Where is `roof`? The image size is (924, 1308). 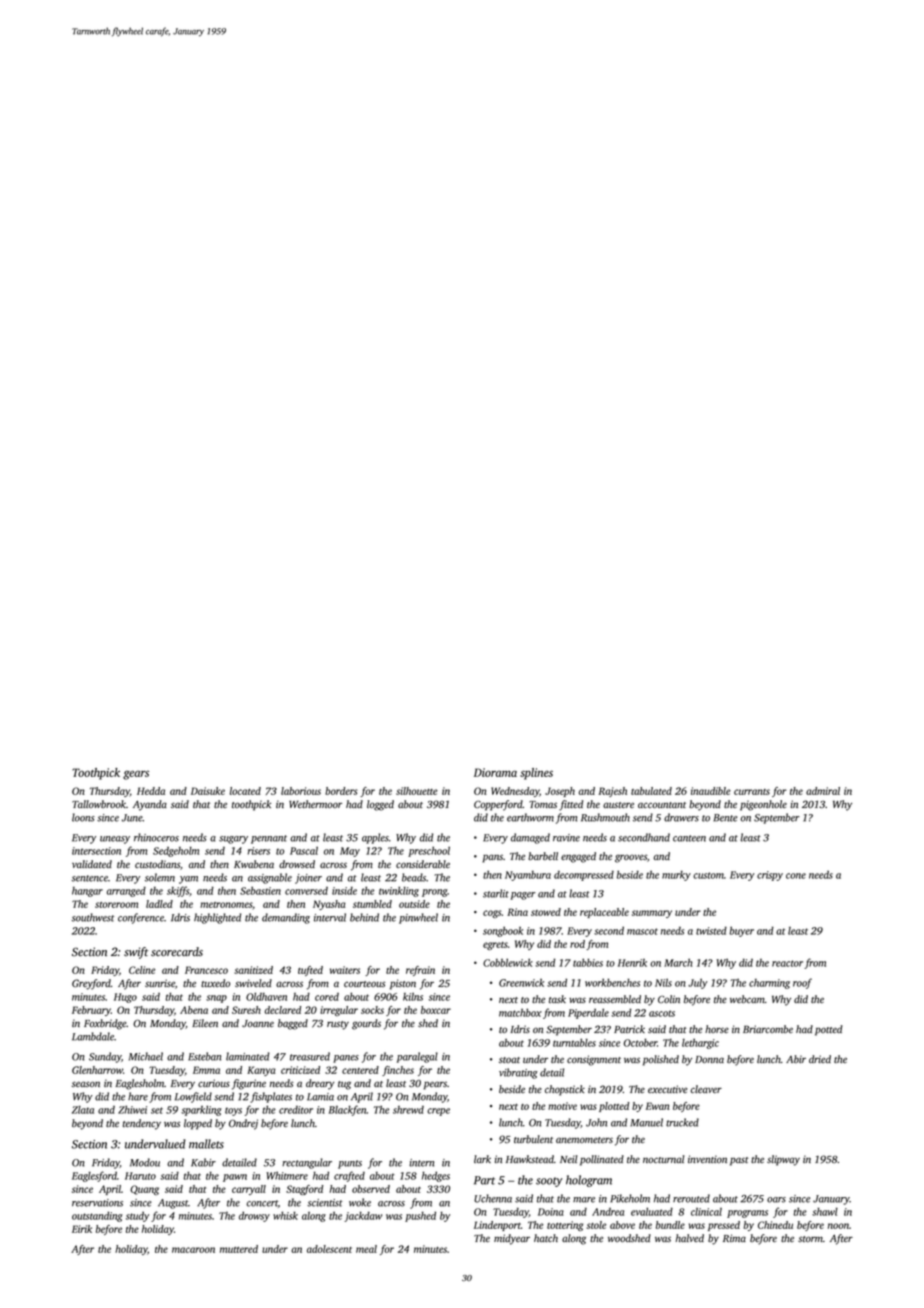
roof is located at coordinates (802, 983).
